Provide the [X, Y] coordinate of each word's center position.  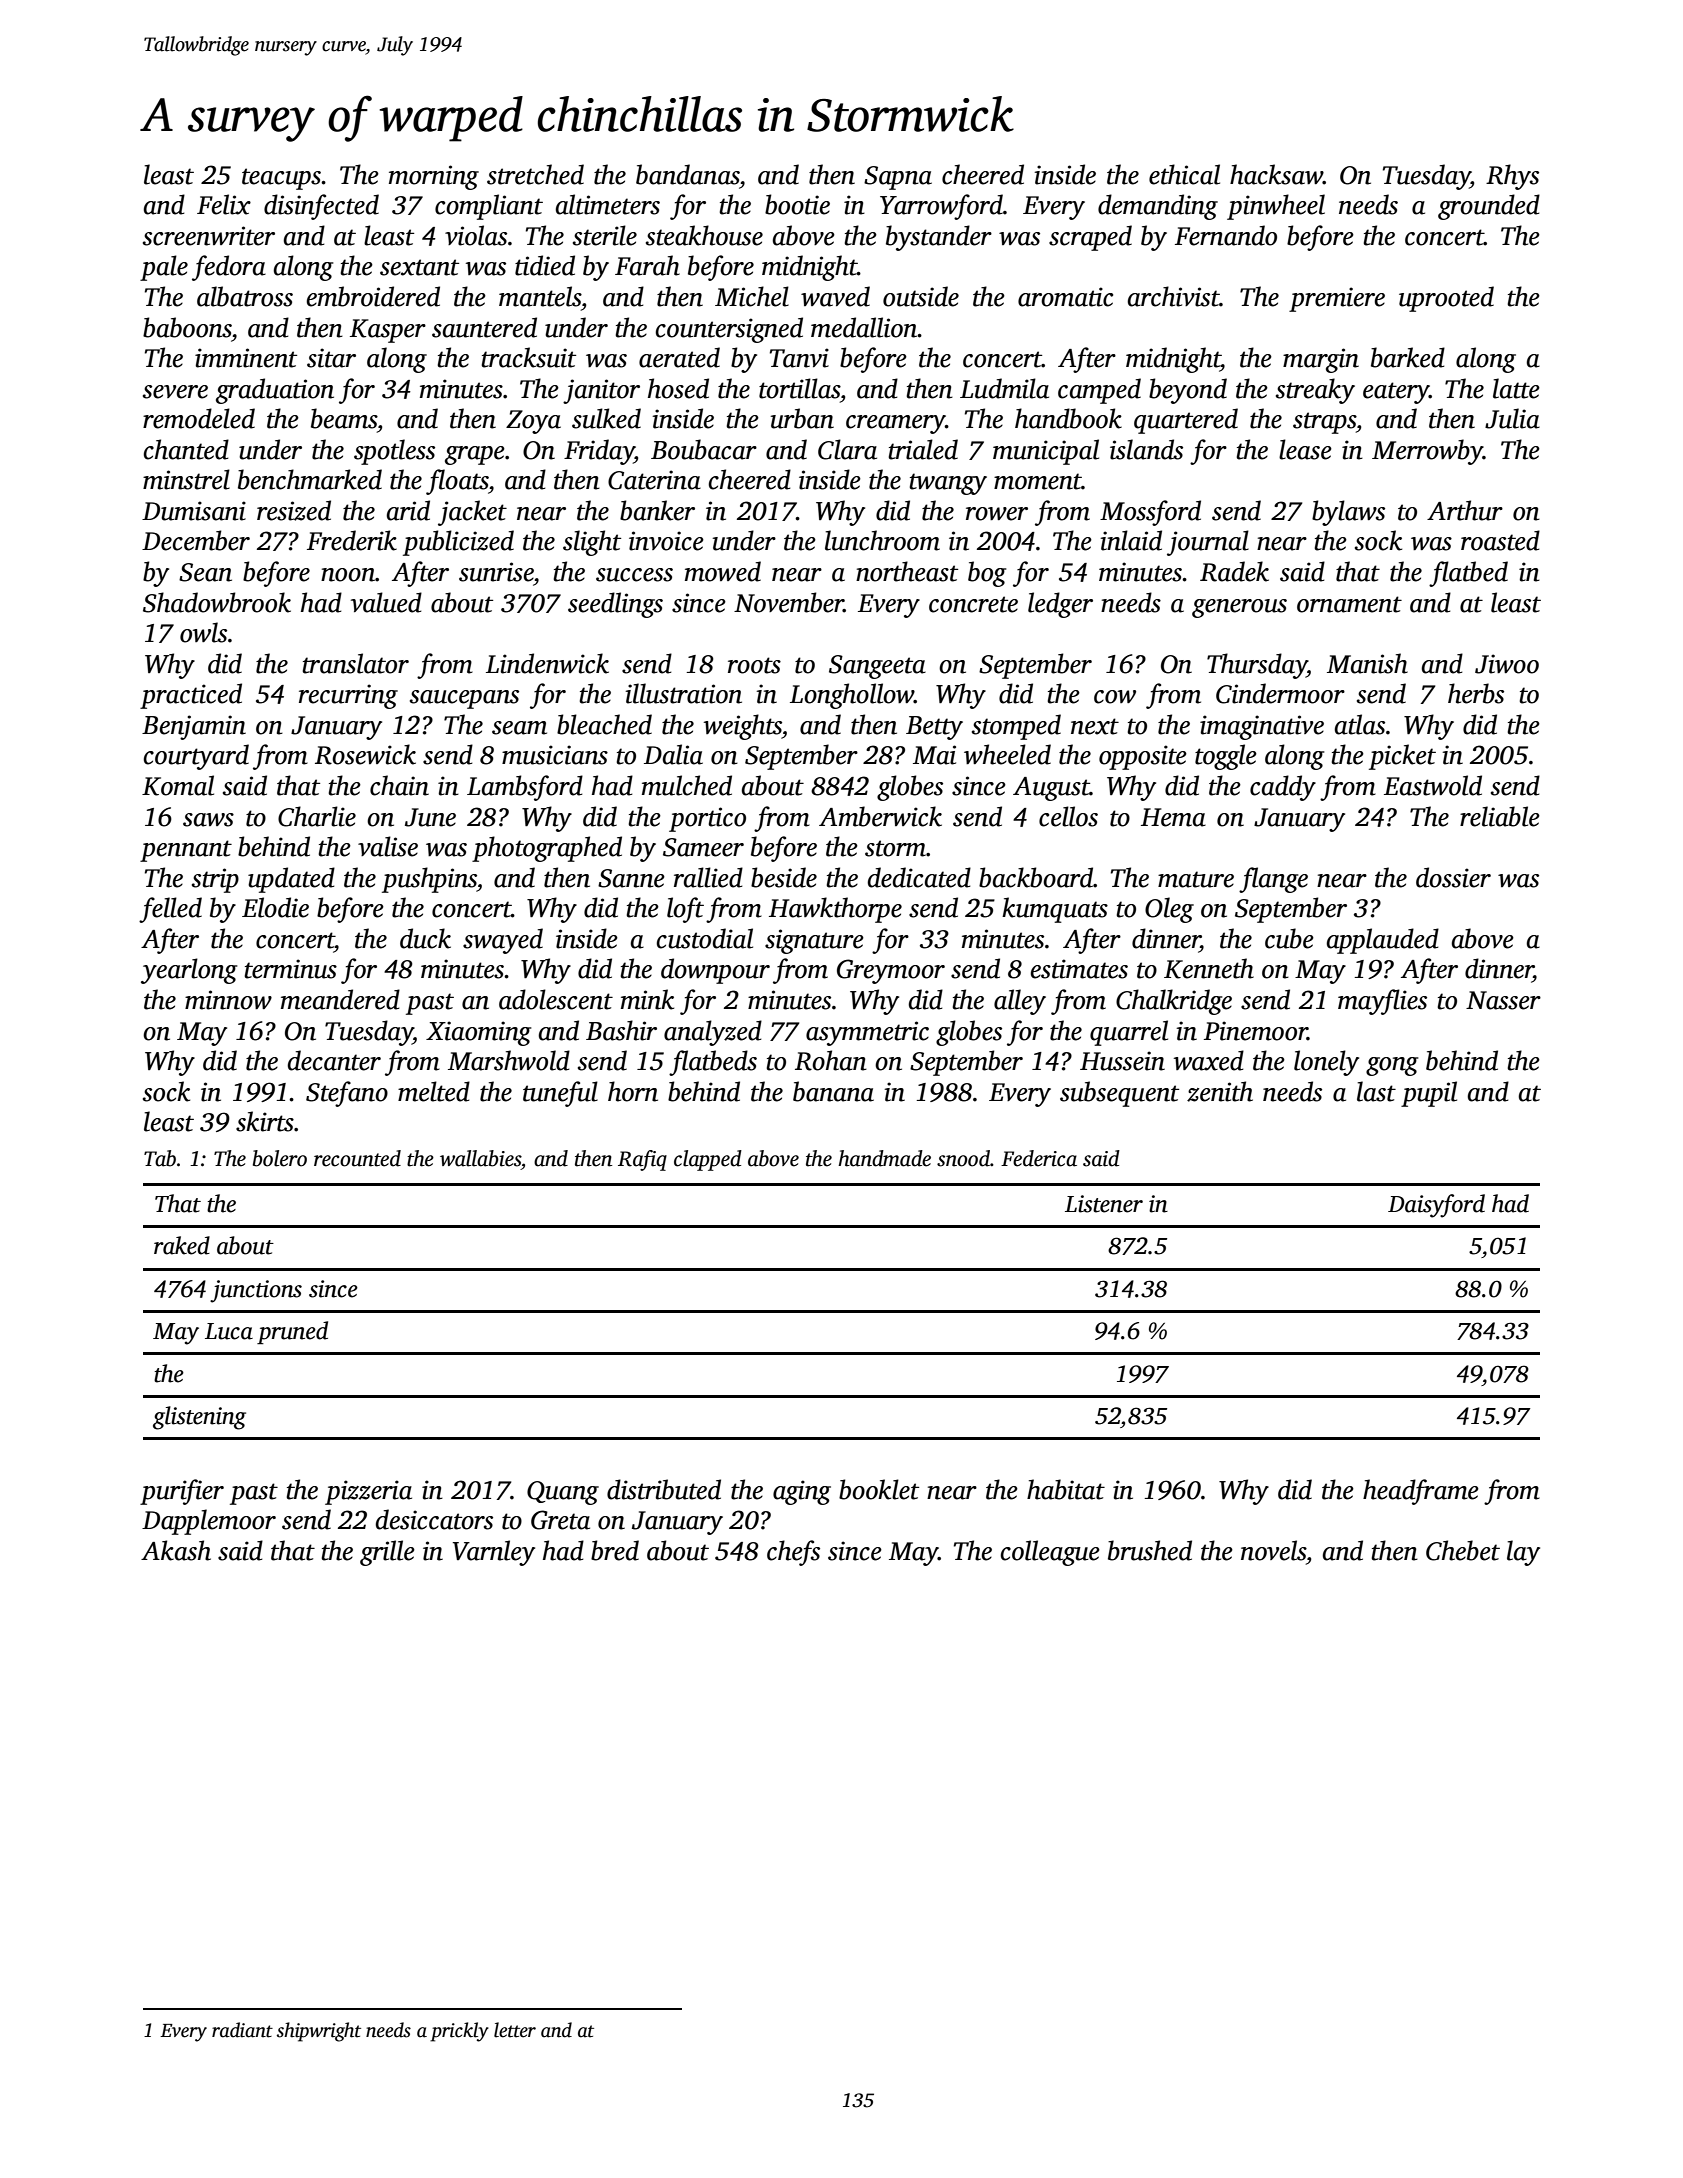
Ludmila [1004, 388]
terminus [290, 969]
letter [515, 2030]
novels [1273, 1550]
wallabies [480, 1158]
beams [344, 418]
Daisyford [1436, 1206]
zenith [1220, 1091]
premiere [1337, 299]
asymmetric [867, 1033]
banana [833, 1091]
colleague [1050, 1553]
